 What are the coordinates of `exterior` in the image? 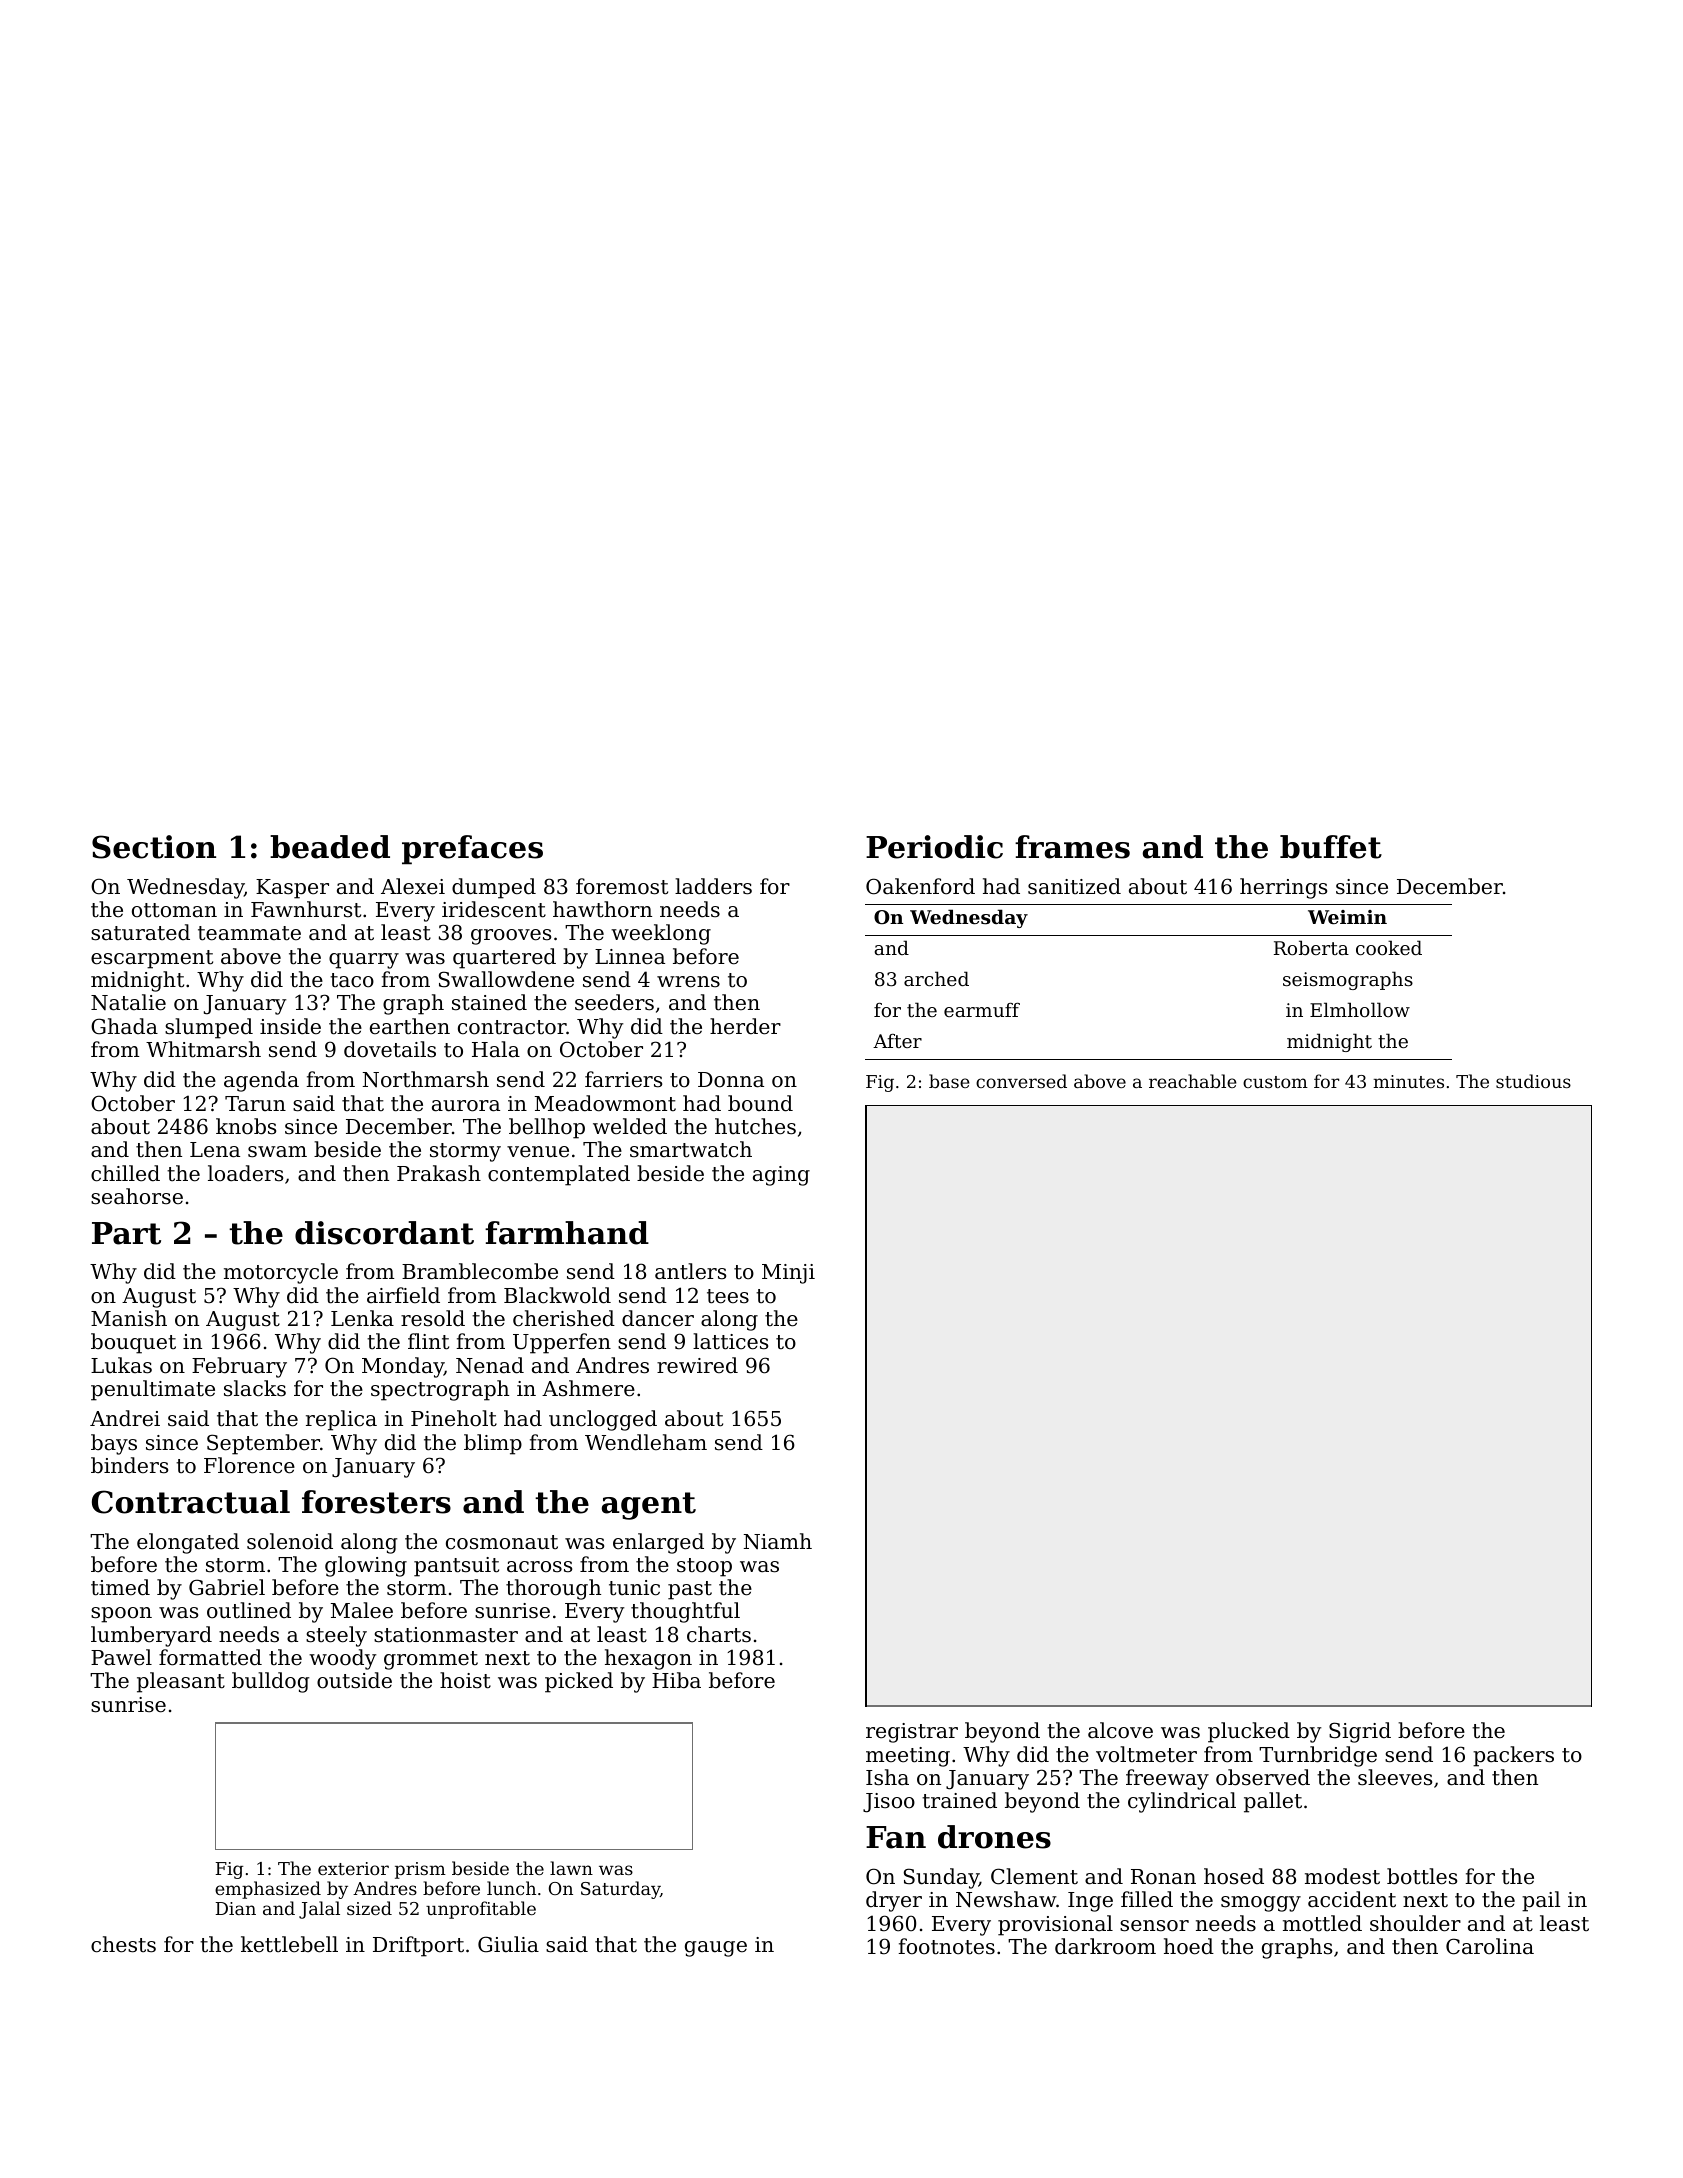 It's located at (353, 1868).
